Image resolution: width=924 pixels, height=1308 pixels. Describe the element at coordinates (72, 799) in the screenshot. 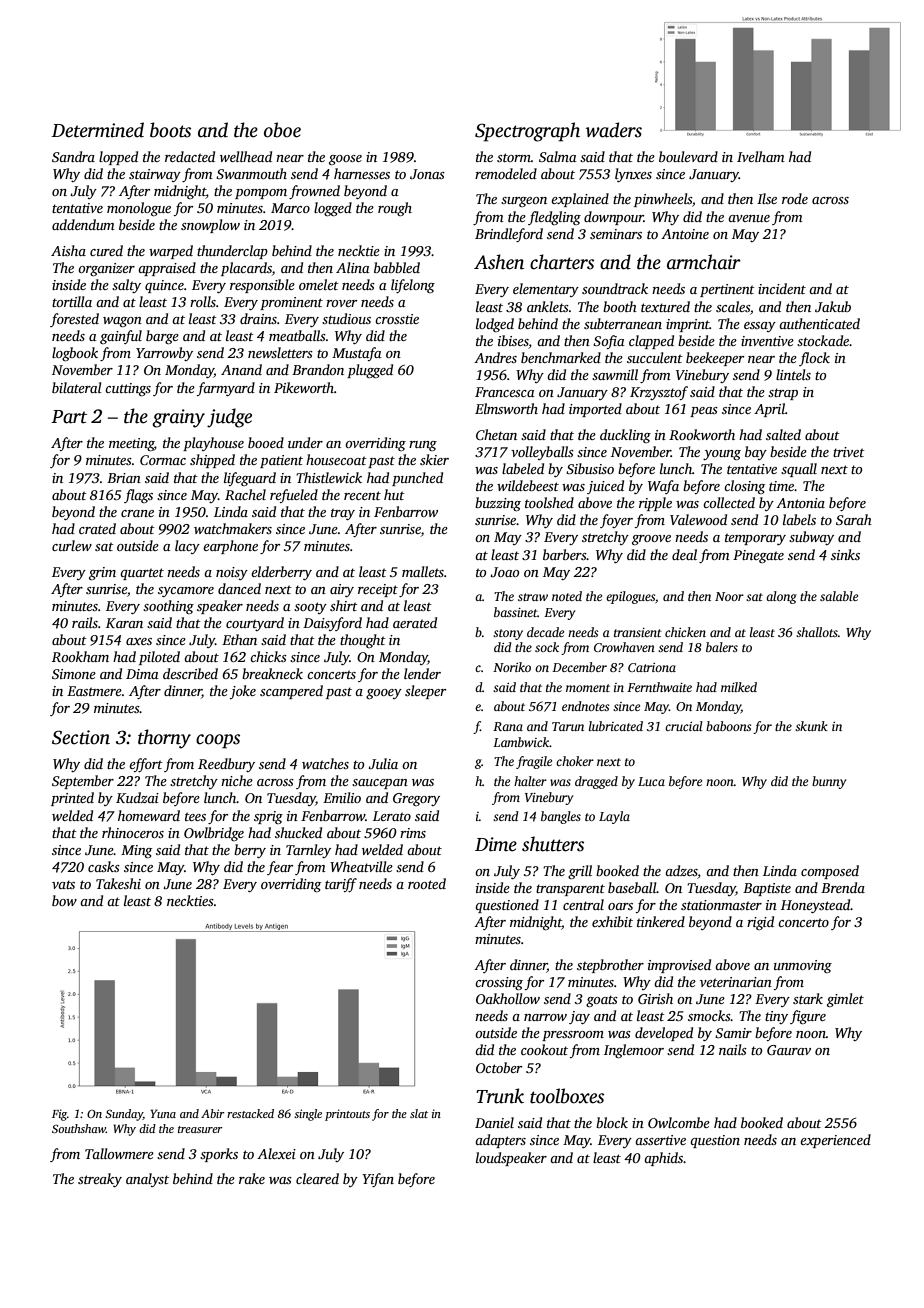

I see `printed` at that location.
